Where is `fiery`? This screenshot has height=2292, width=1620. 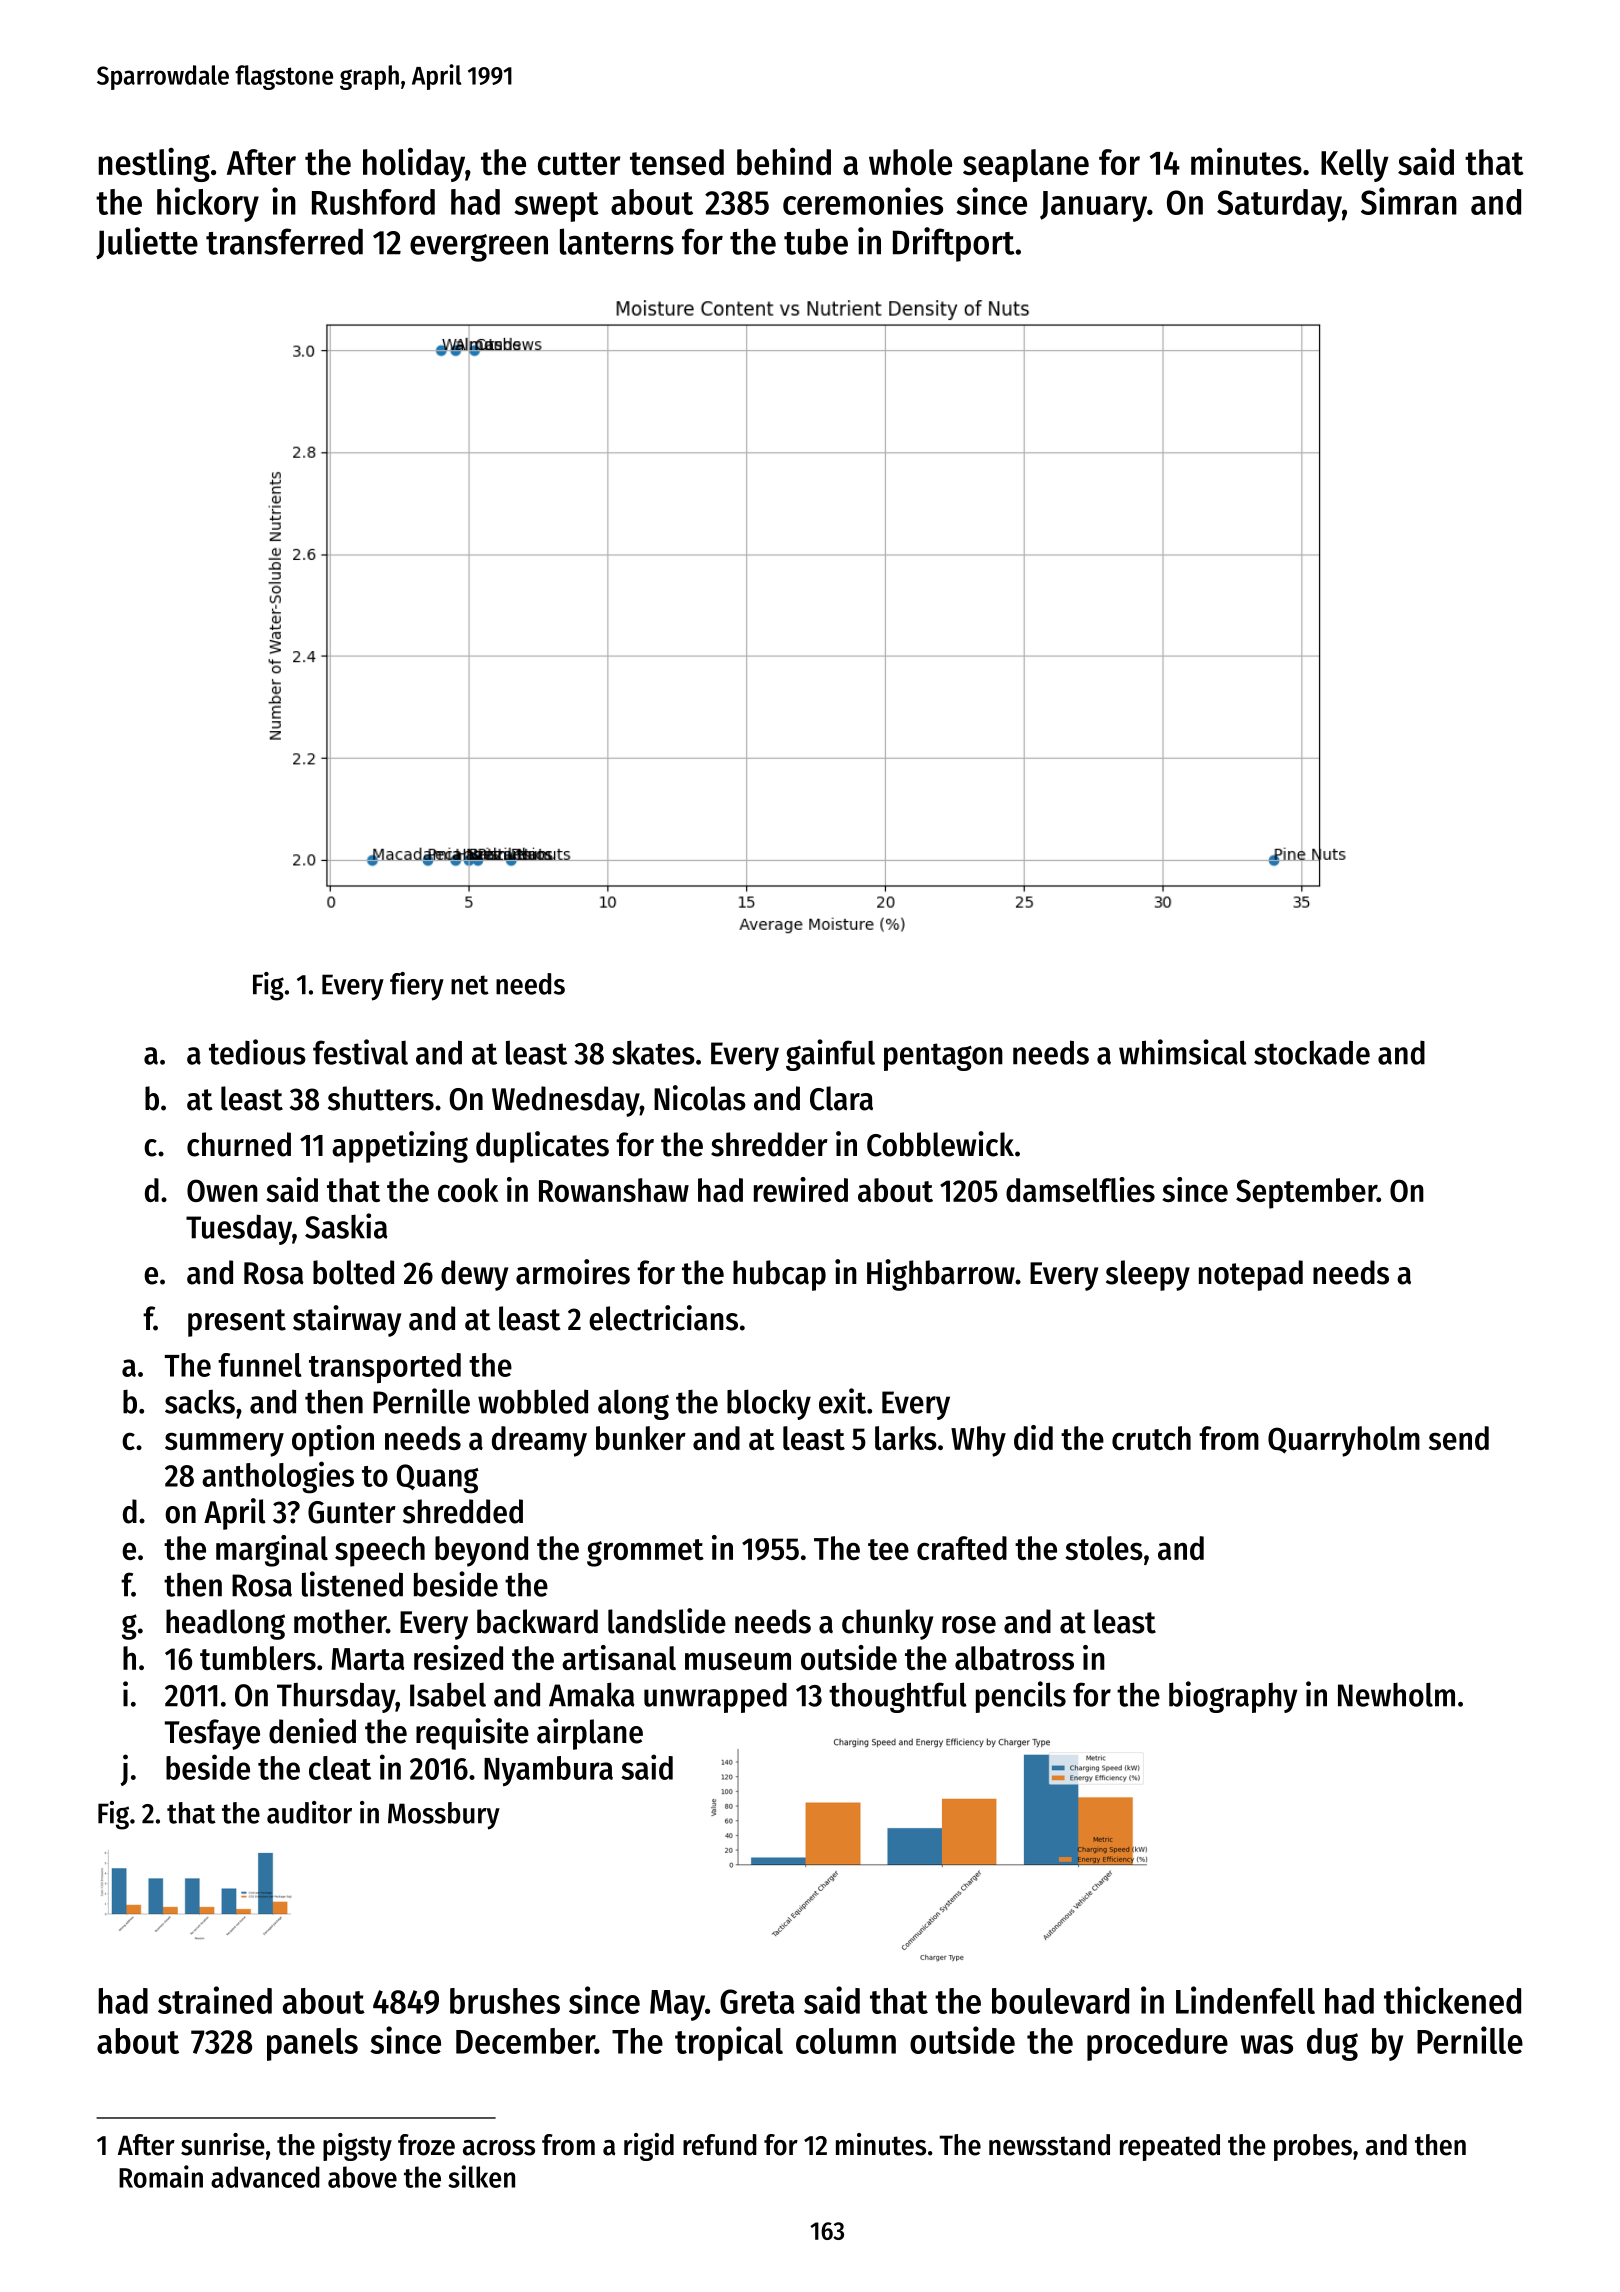 fiery is located at coordinates (417, 986).
